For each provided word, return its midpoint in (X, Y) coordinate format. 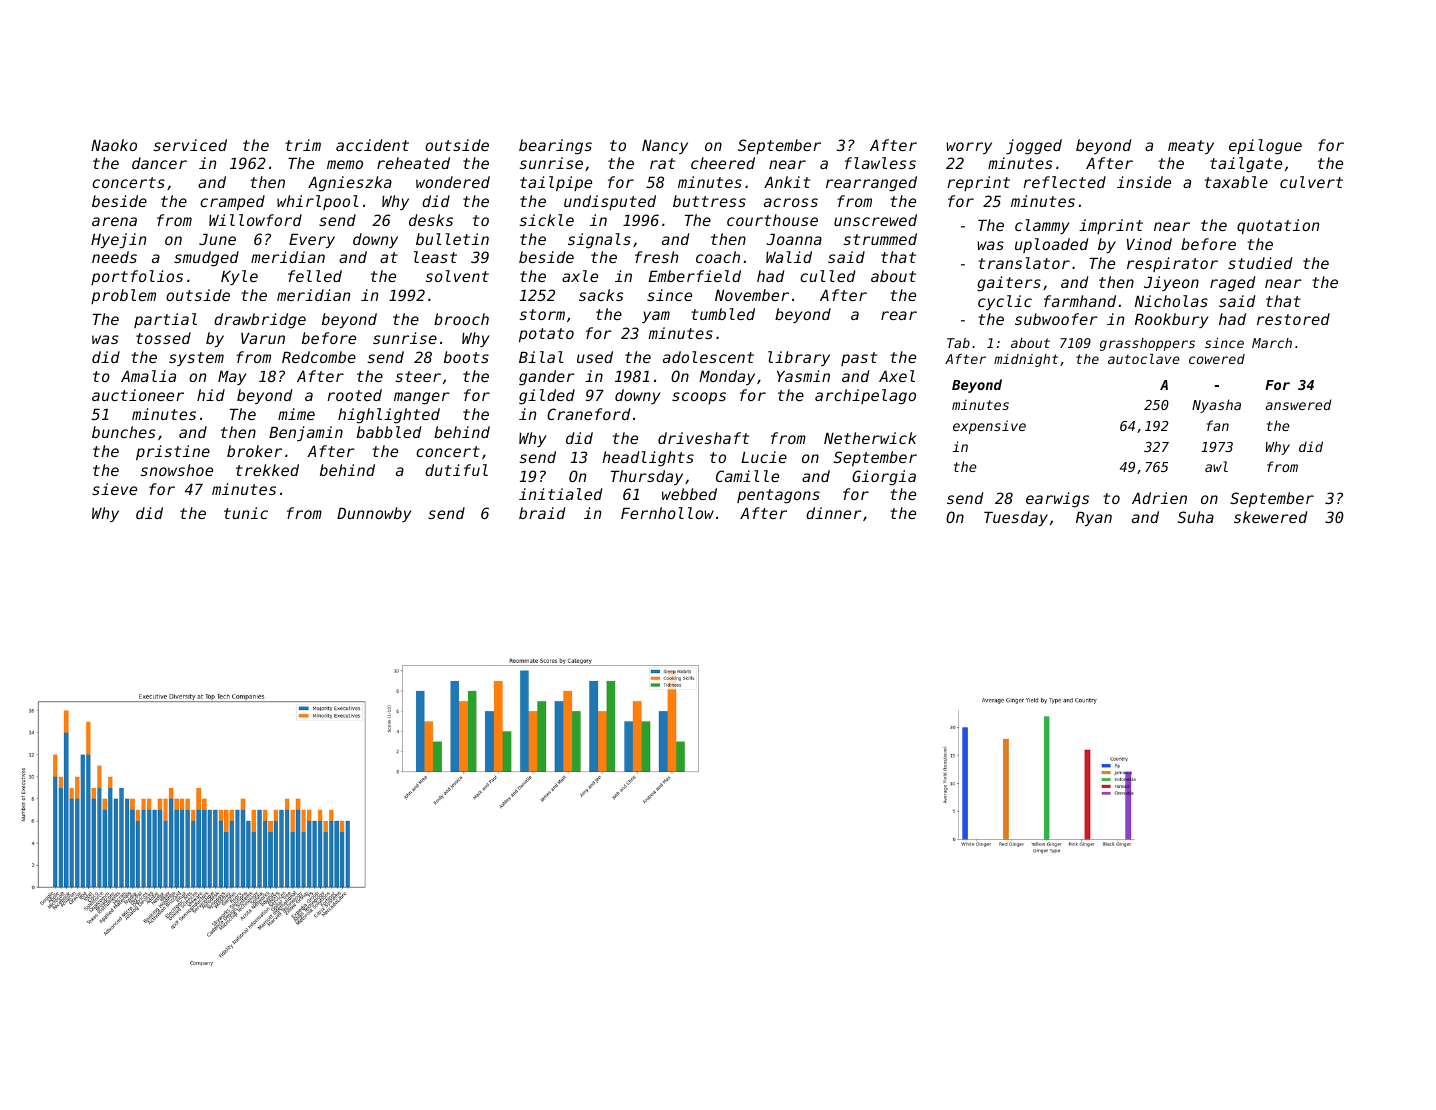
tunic (246, 513)
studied (1260, 263)
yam (656, 317)
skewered (1270, 517)
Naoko (114, 145)
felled (315, 276)
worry (969, 148)
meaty (1191, 147)
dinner (834, 513)
